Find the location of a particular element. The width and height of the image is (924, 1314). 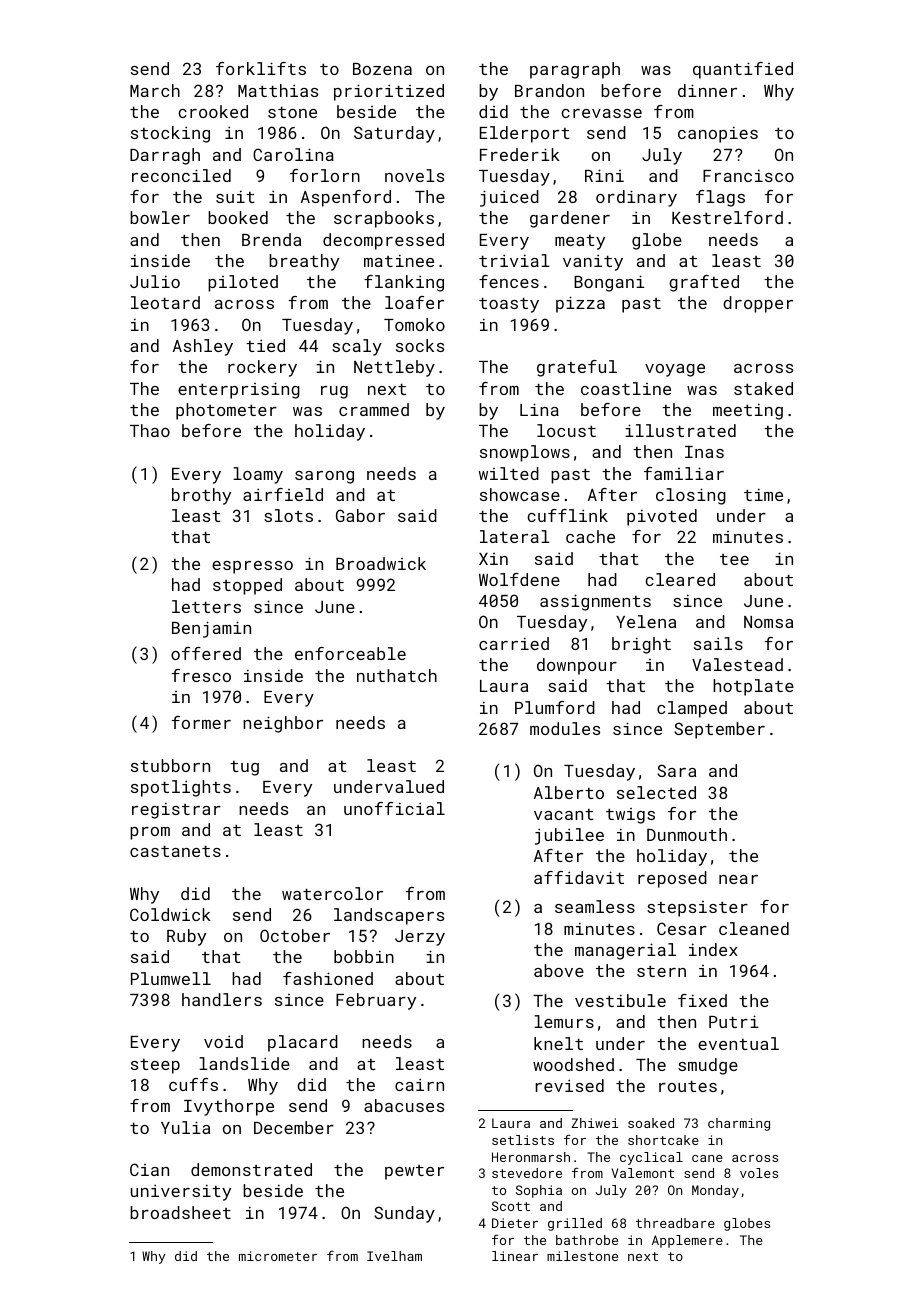

letters is located at coordinates (206, 606).
